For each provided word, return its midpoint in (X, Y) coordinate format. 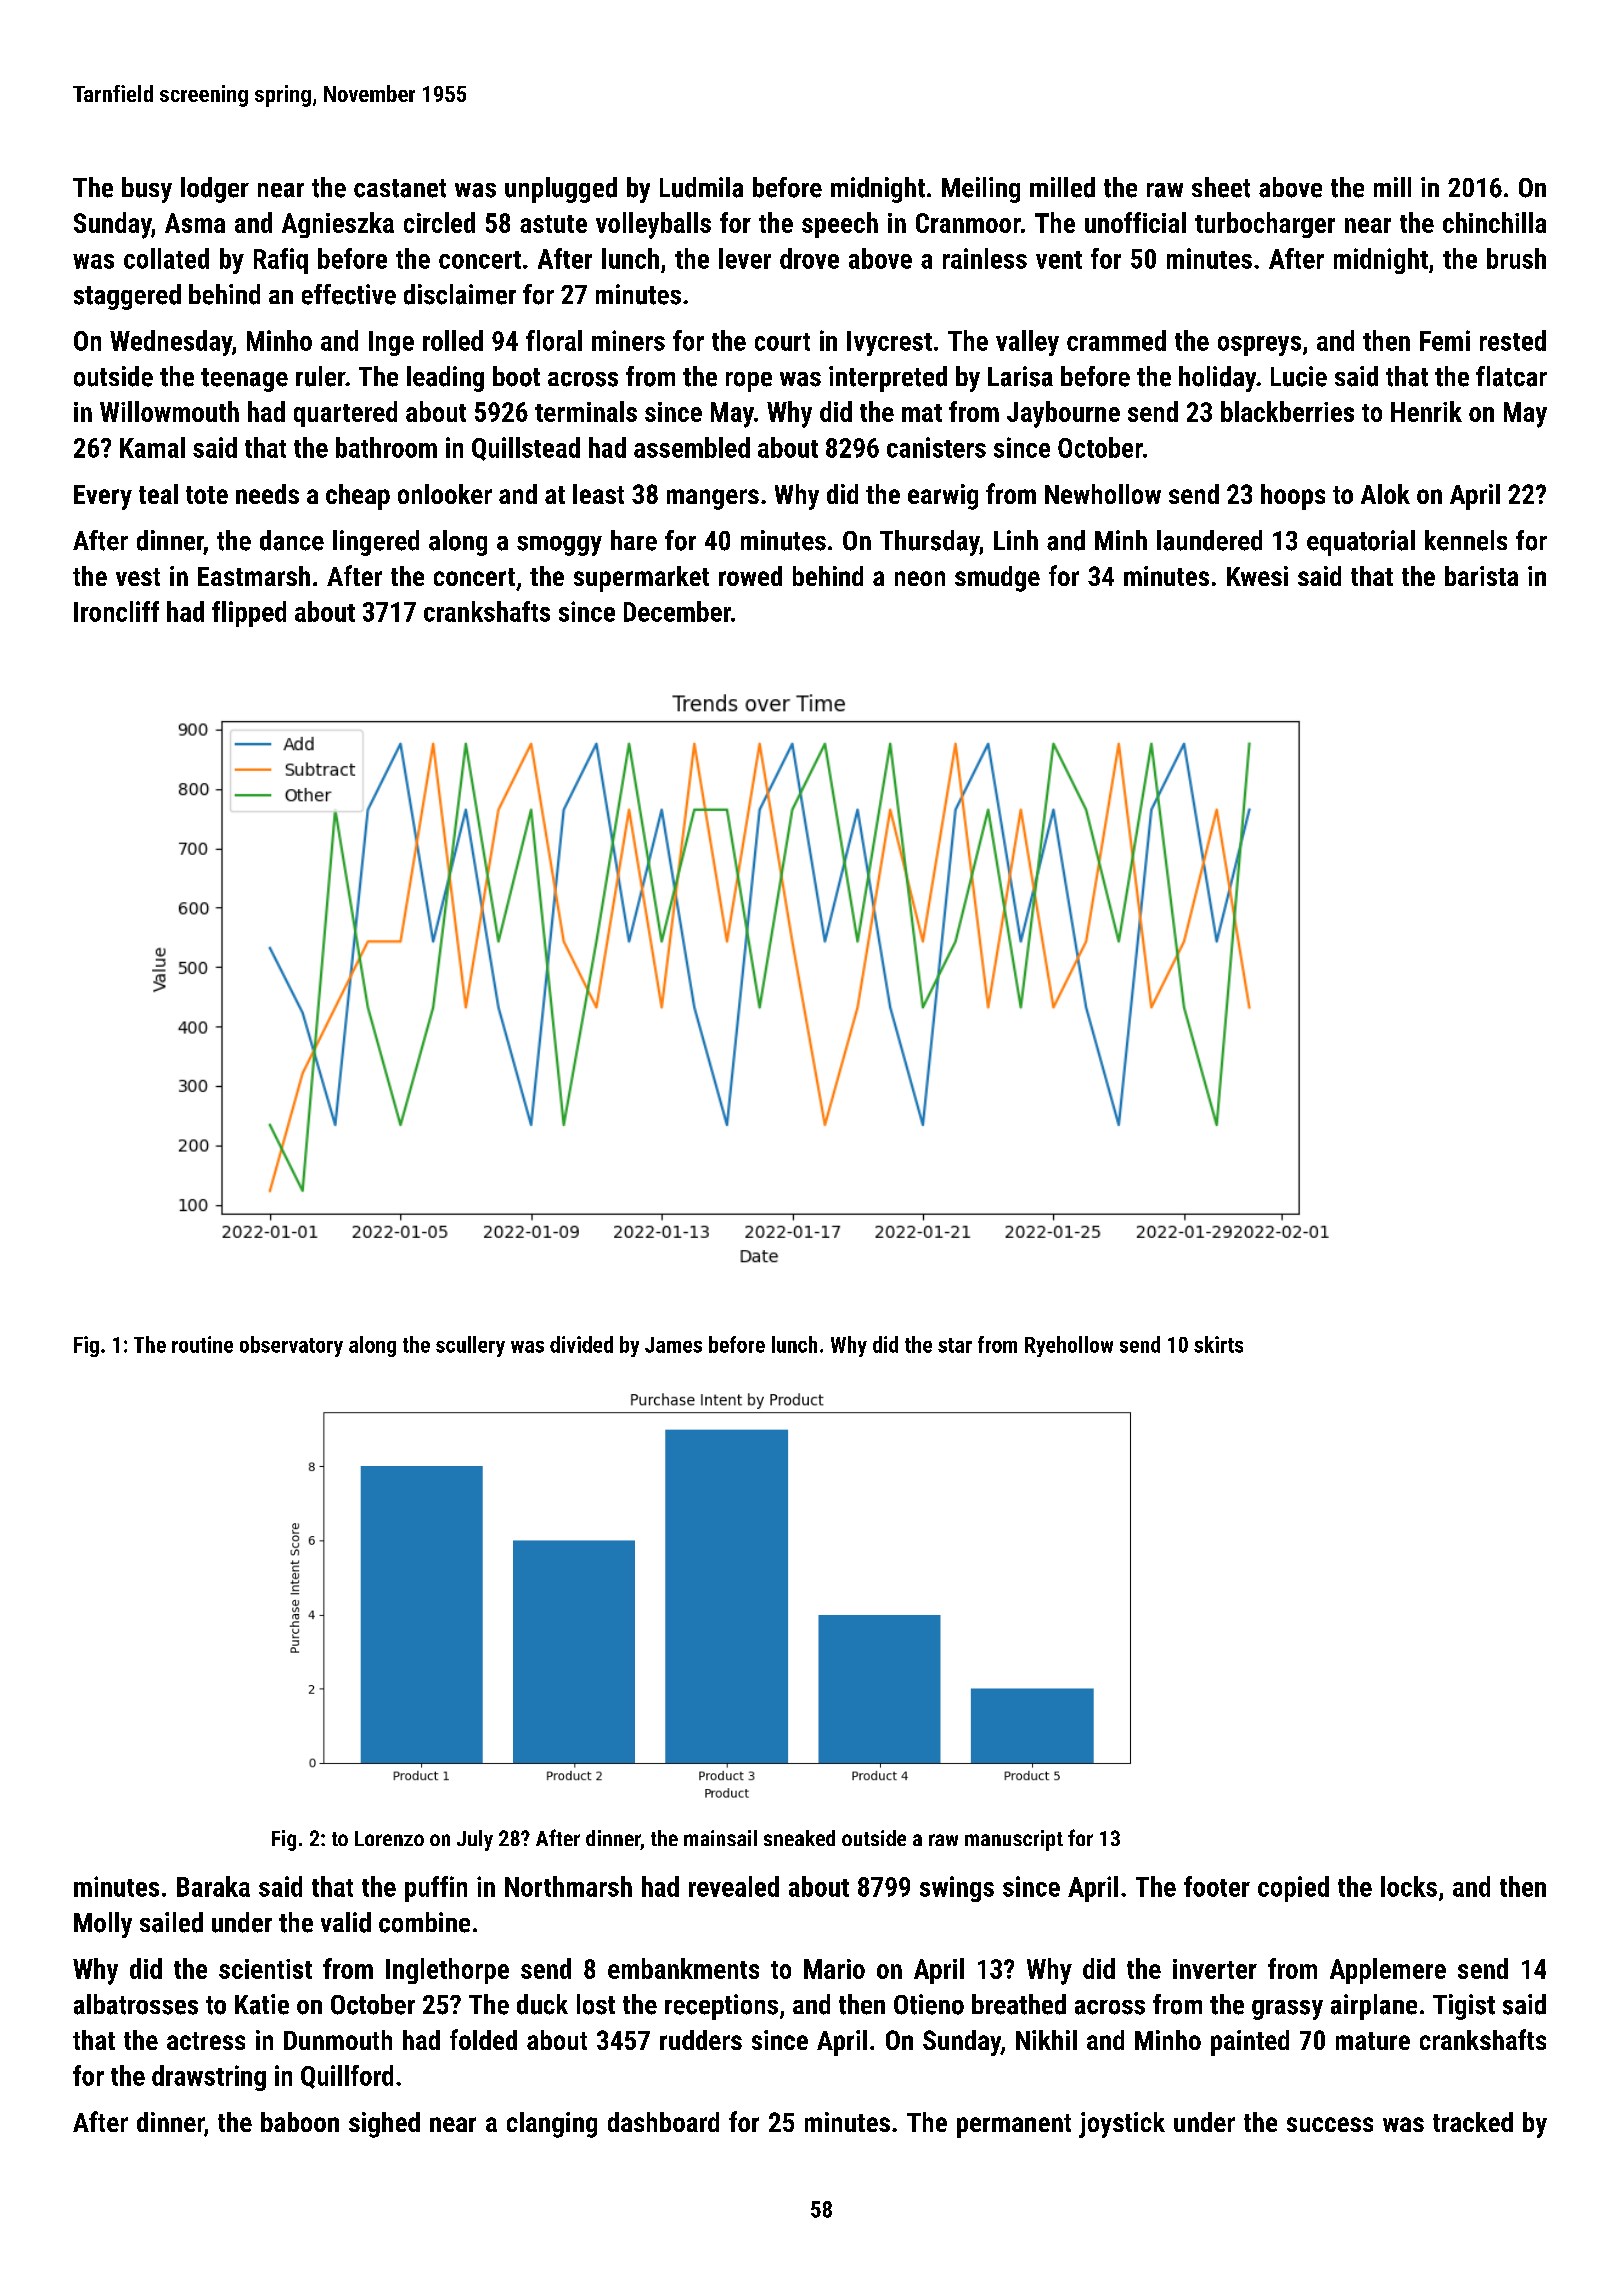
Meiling (981, 190)
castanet (400, 188)
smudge (997, 579)
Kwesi (1257, 576)
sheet (1221, 187)
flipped (249, 614)
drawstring (209, 2078)
